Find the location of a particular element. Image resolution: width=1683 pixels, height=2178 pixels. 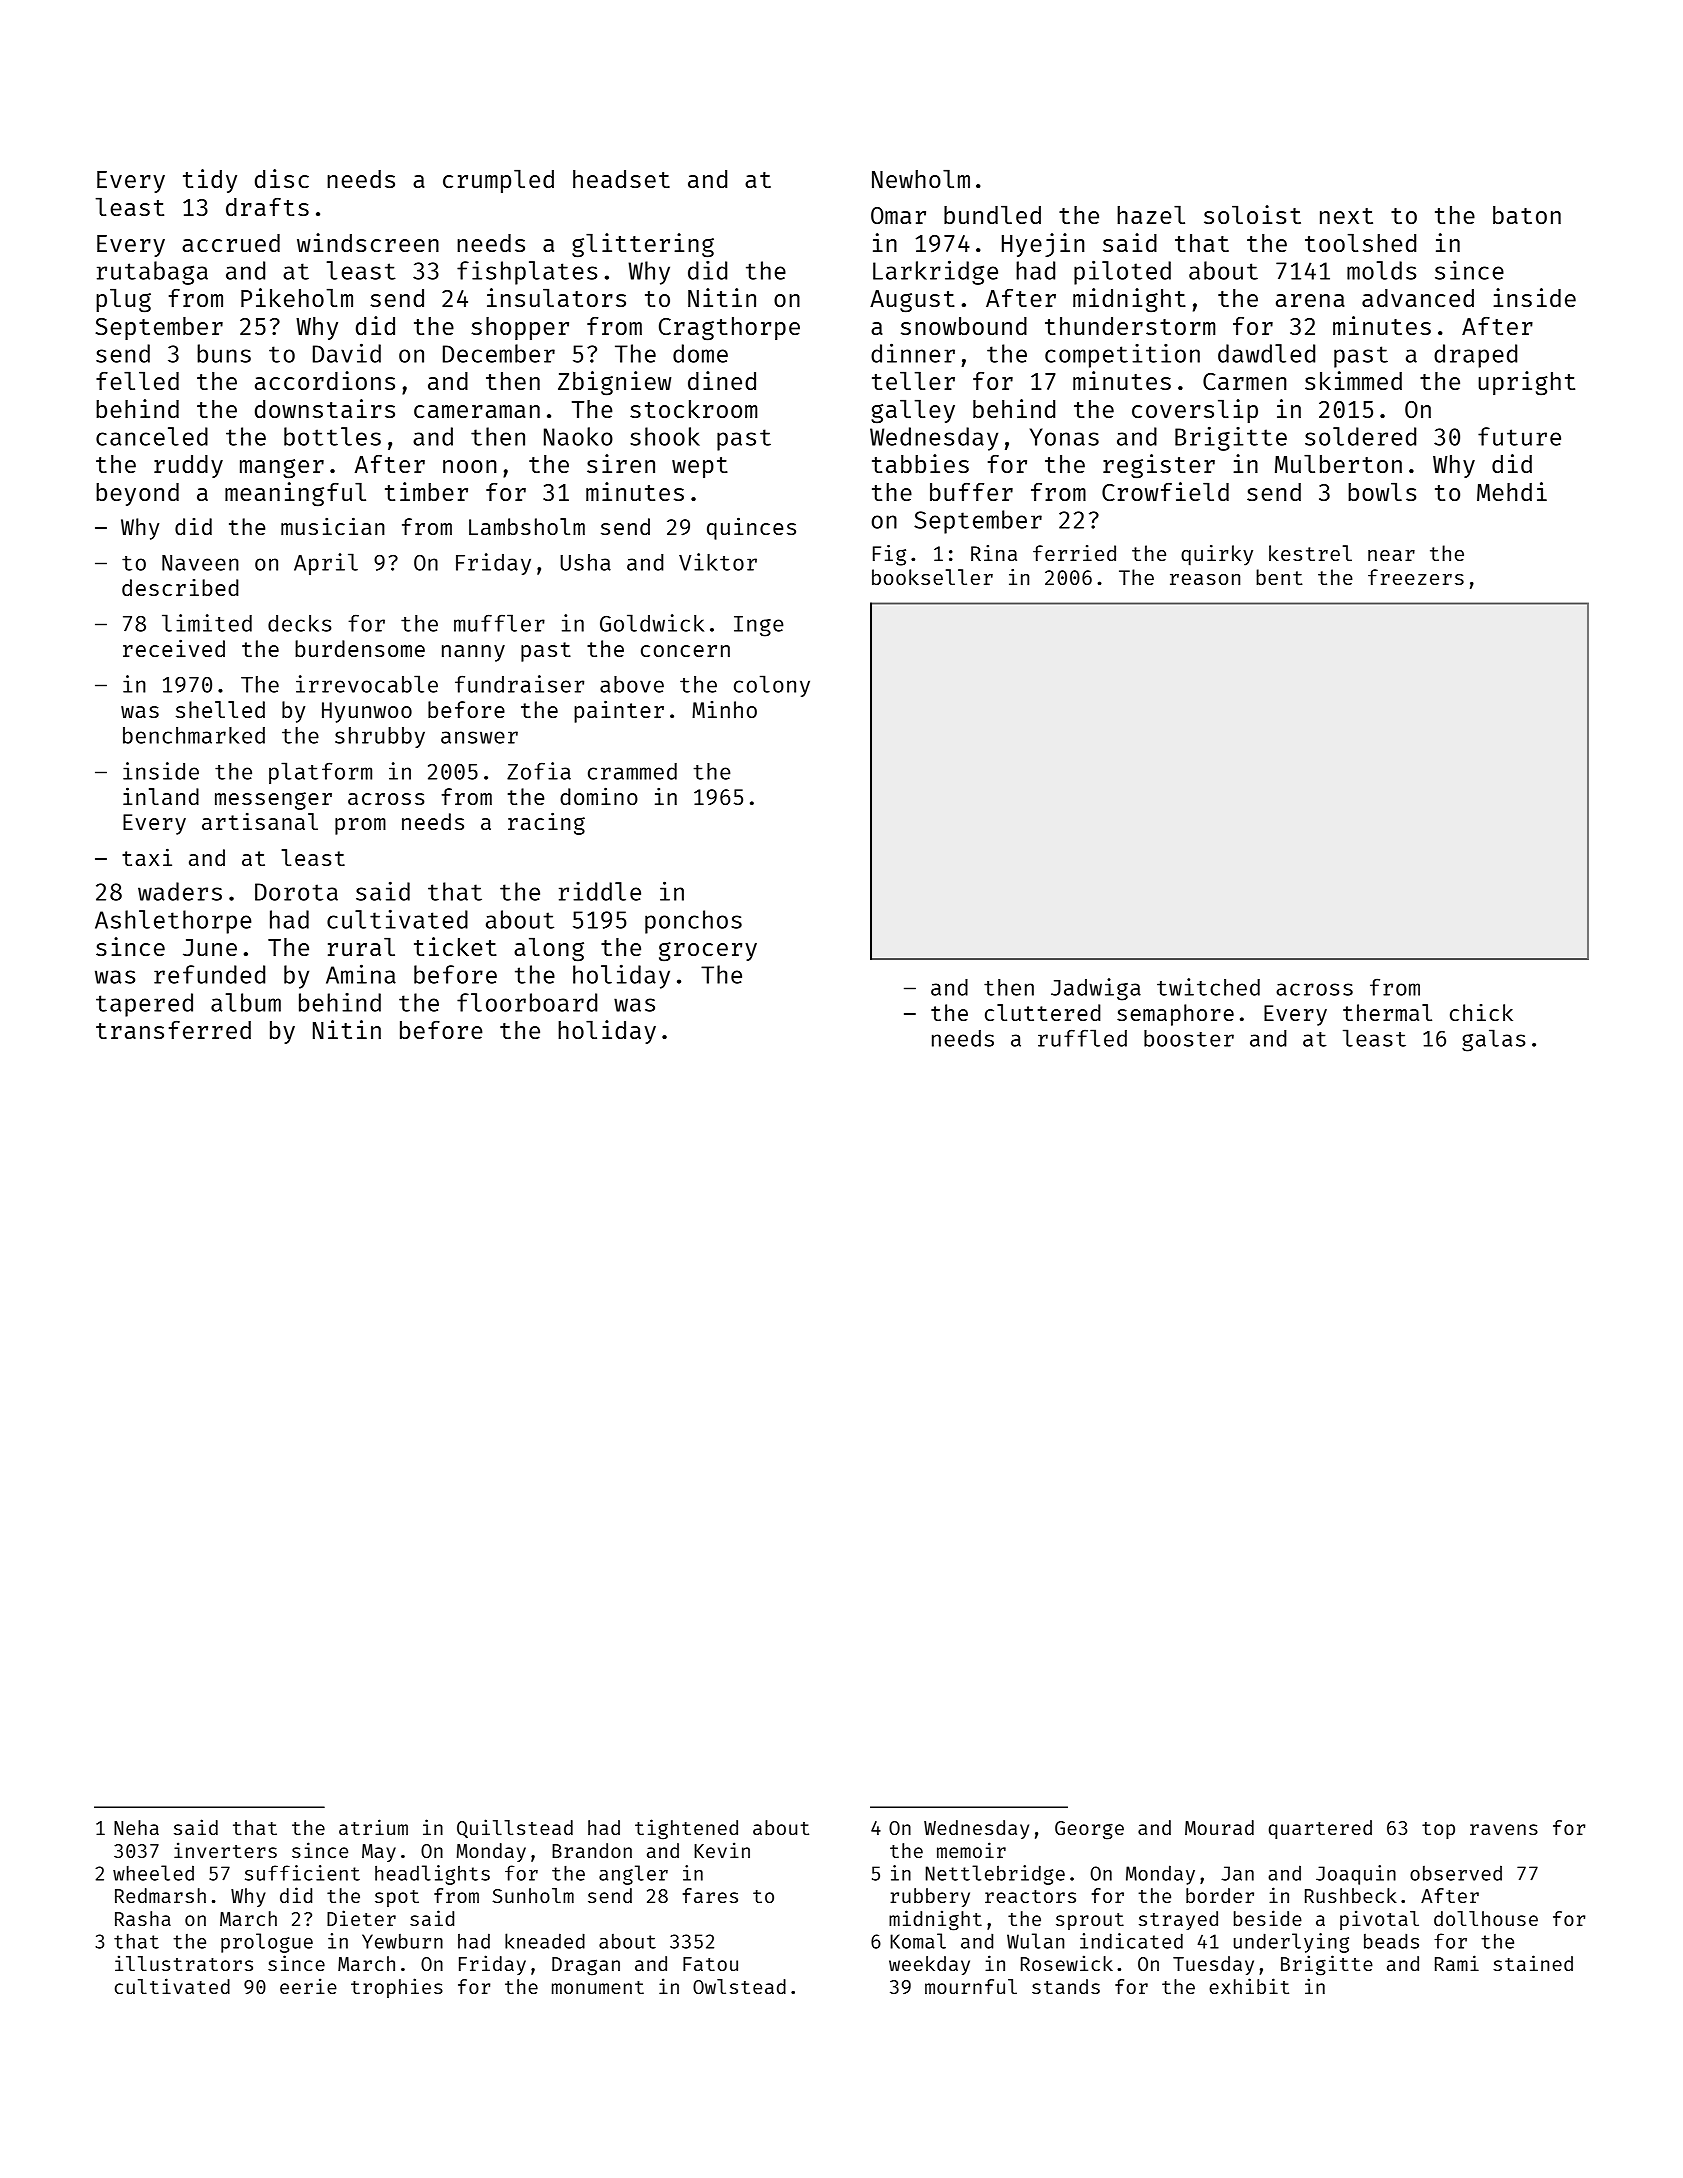

snowbound is located at coordinates (964, 326).
